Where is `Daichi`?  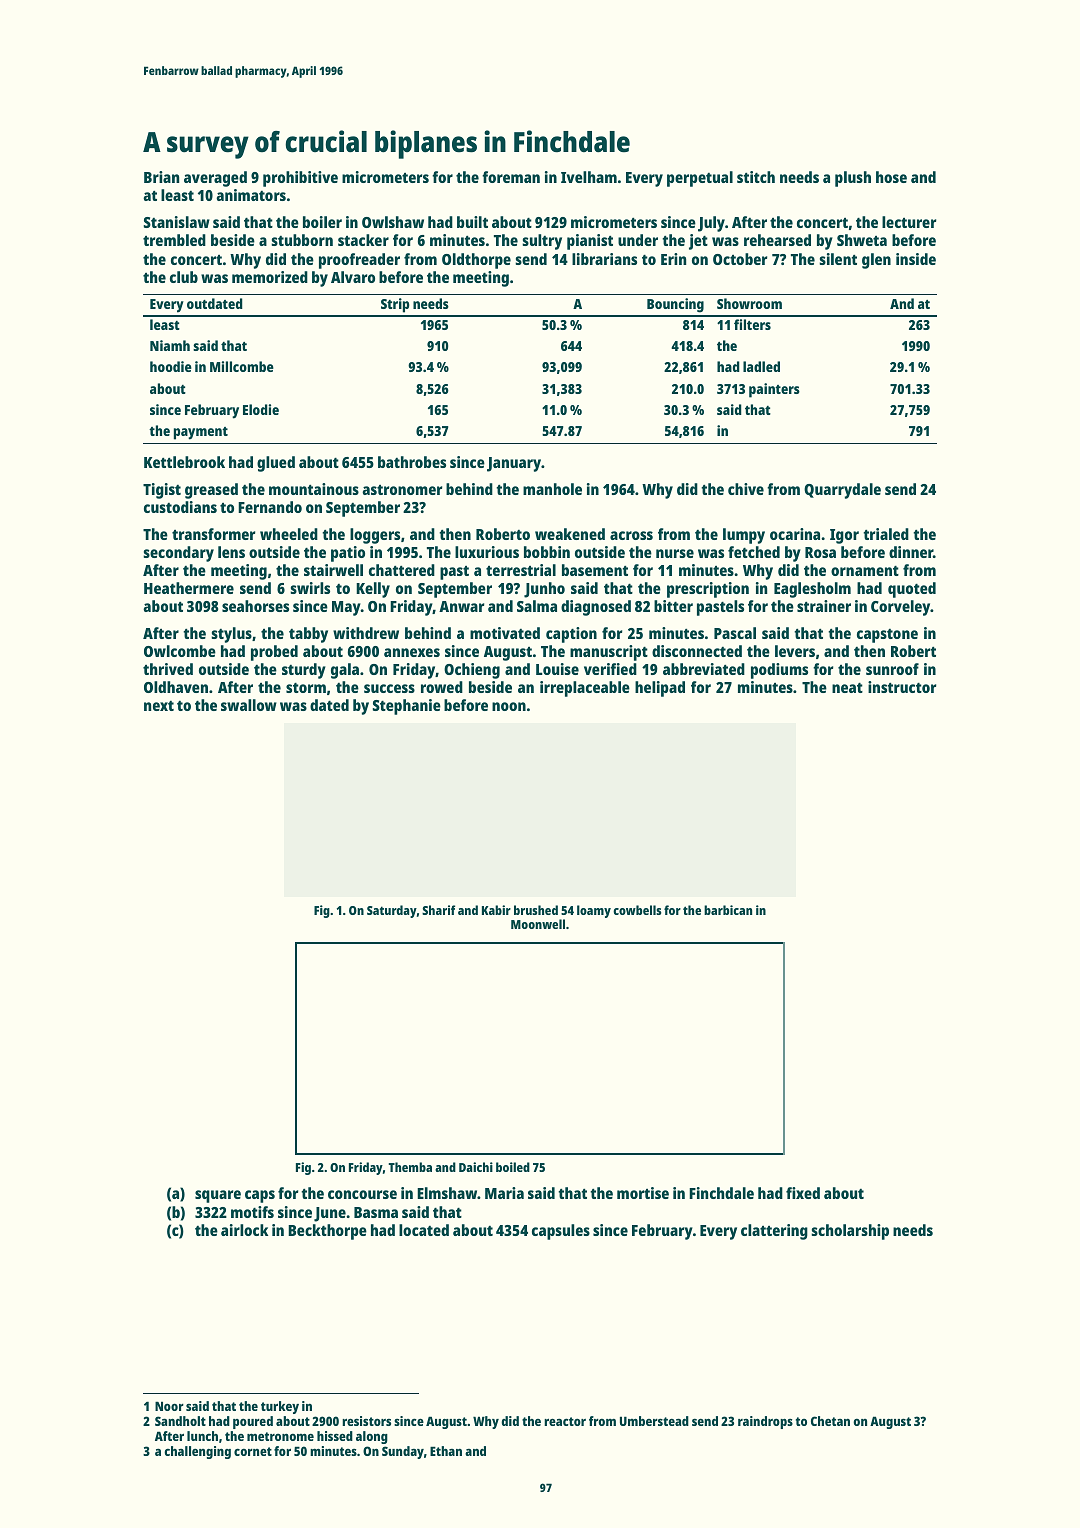 Daichi is located at coordinates (476, 1167).
